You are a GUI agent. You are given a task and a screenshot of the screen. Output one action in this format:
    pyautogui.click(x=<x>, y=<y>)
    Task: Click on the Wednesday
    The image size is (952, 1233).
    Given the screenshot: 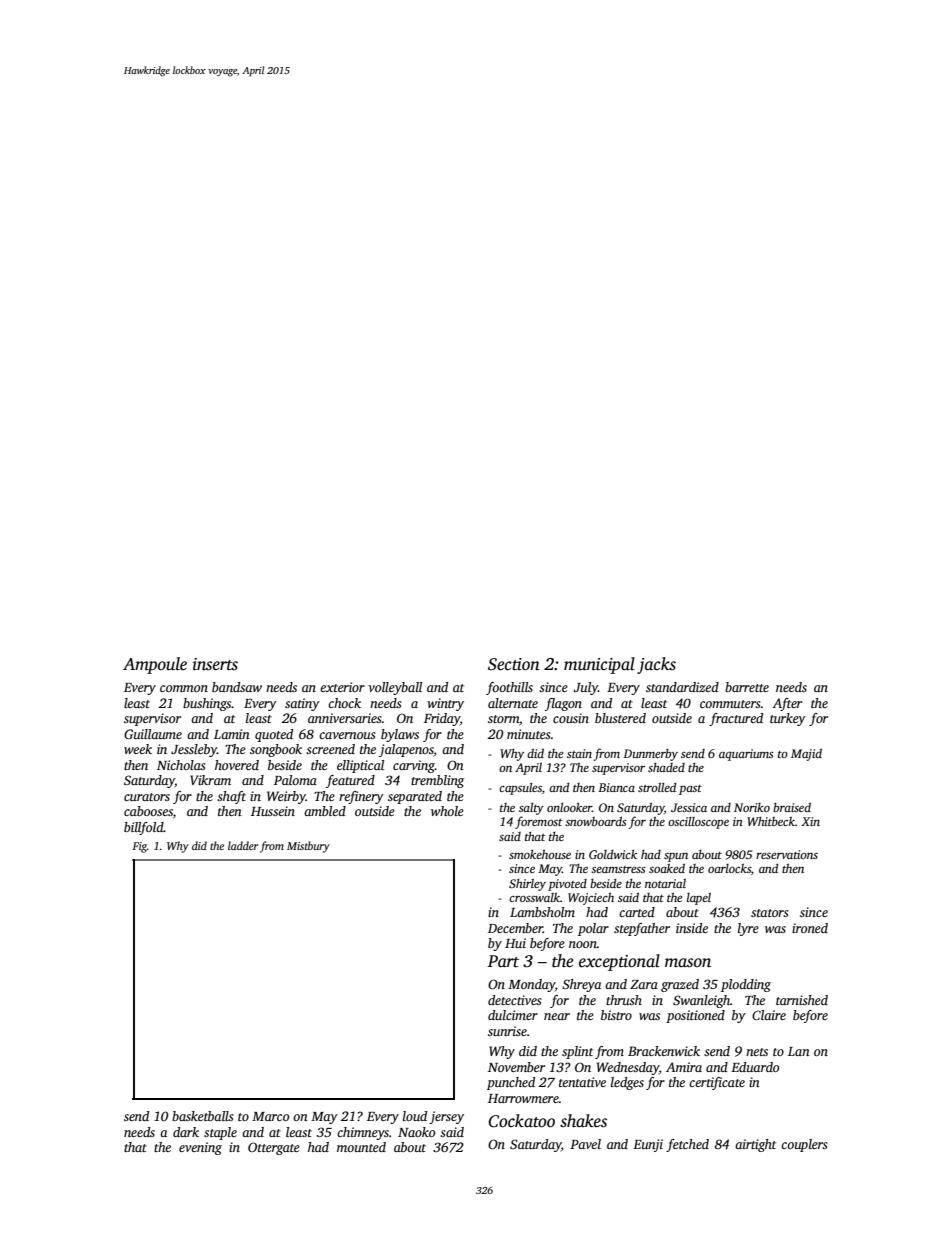 What is the action you would take?
    pyautogui.click(x=628, y=1068)
